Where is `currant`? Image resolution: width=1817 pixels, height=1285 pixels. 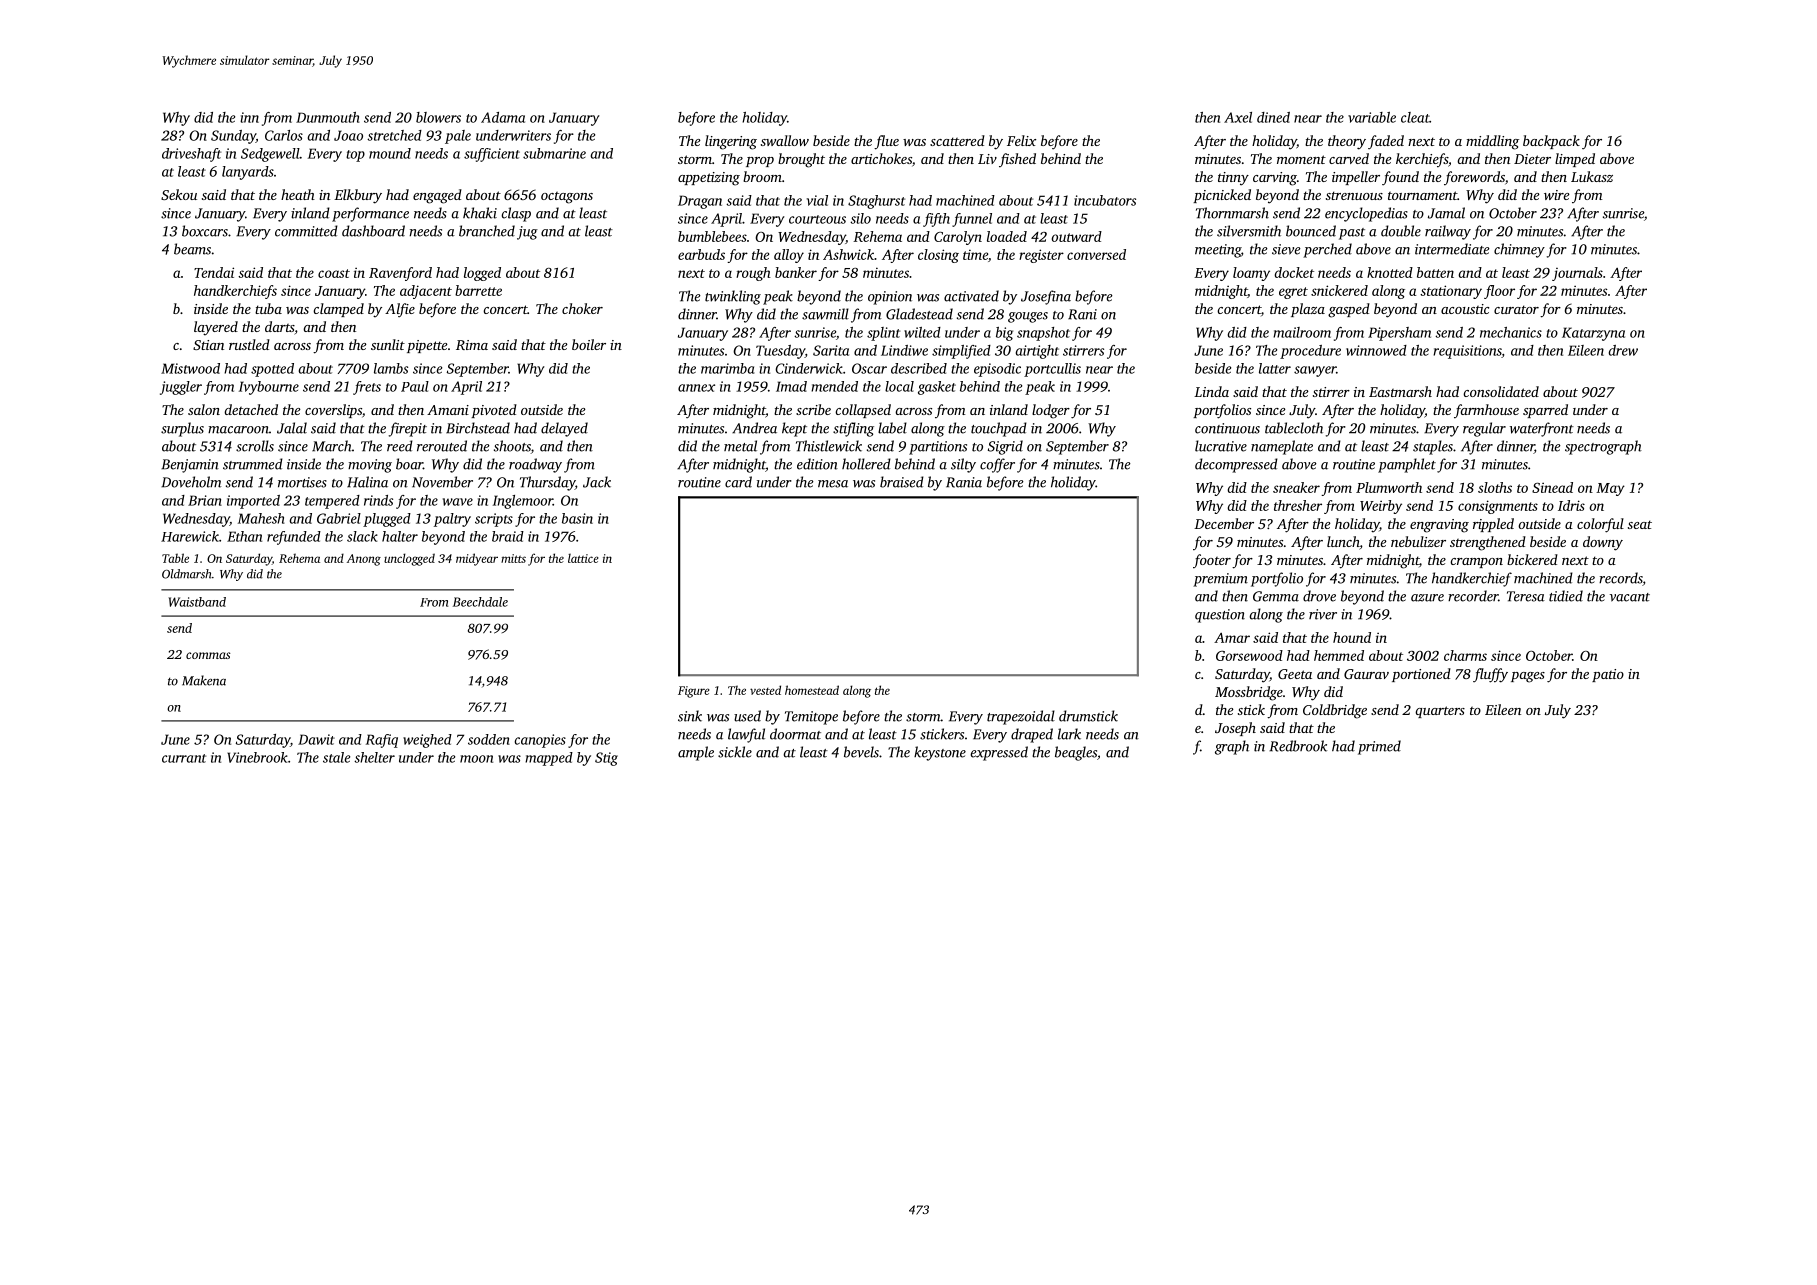
currant is located at coordinates (184, 758).
